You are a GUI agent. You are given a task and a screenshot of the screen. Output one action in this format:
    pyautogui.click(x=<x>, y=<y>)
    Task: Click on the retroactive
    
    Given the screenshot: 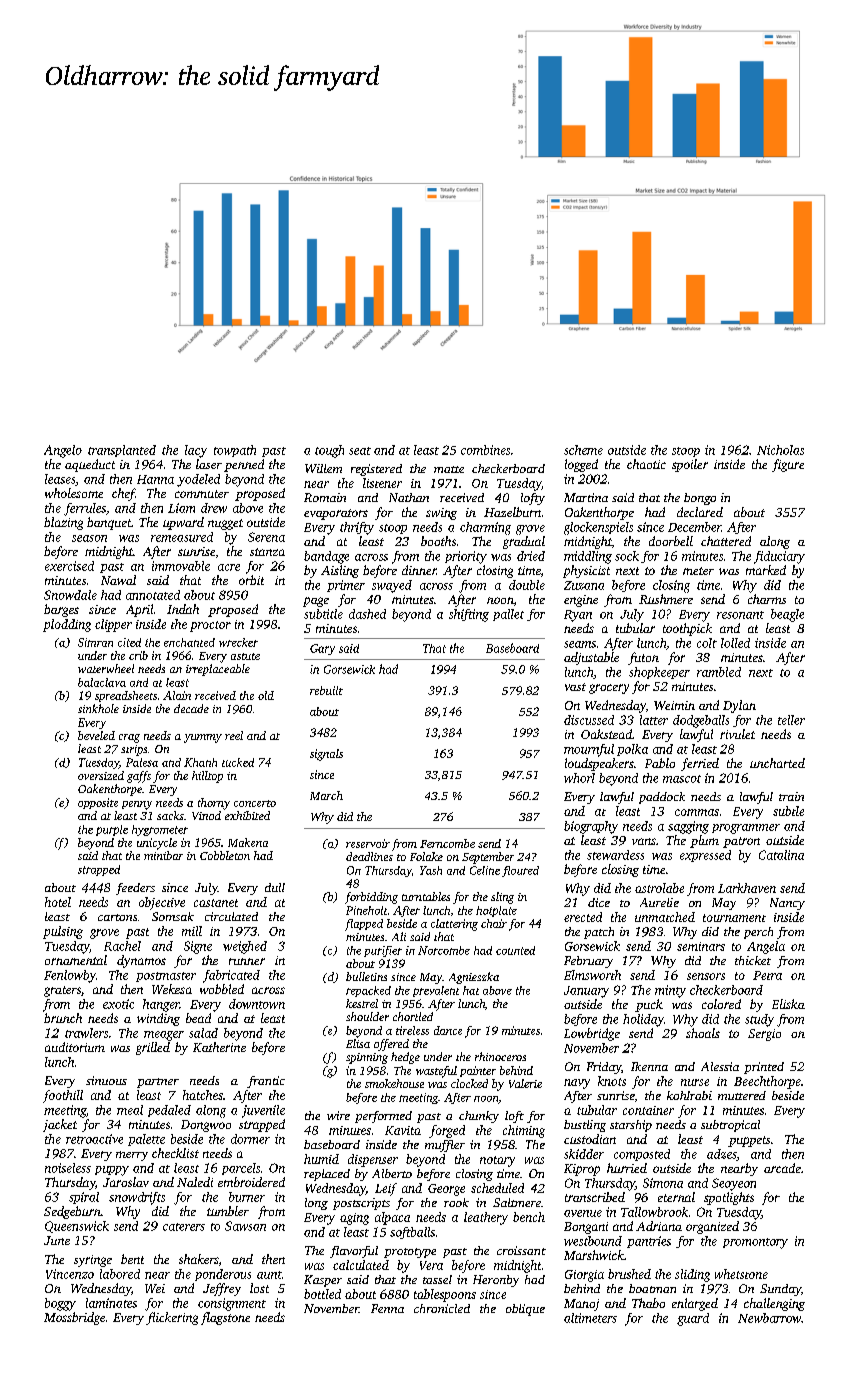 What is the action you would take?
    pyautogui.click(x=94, y=1139)
